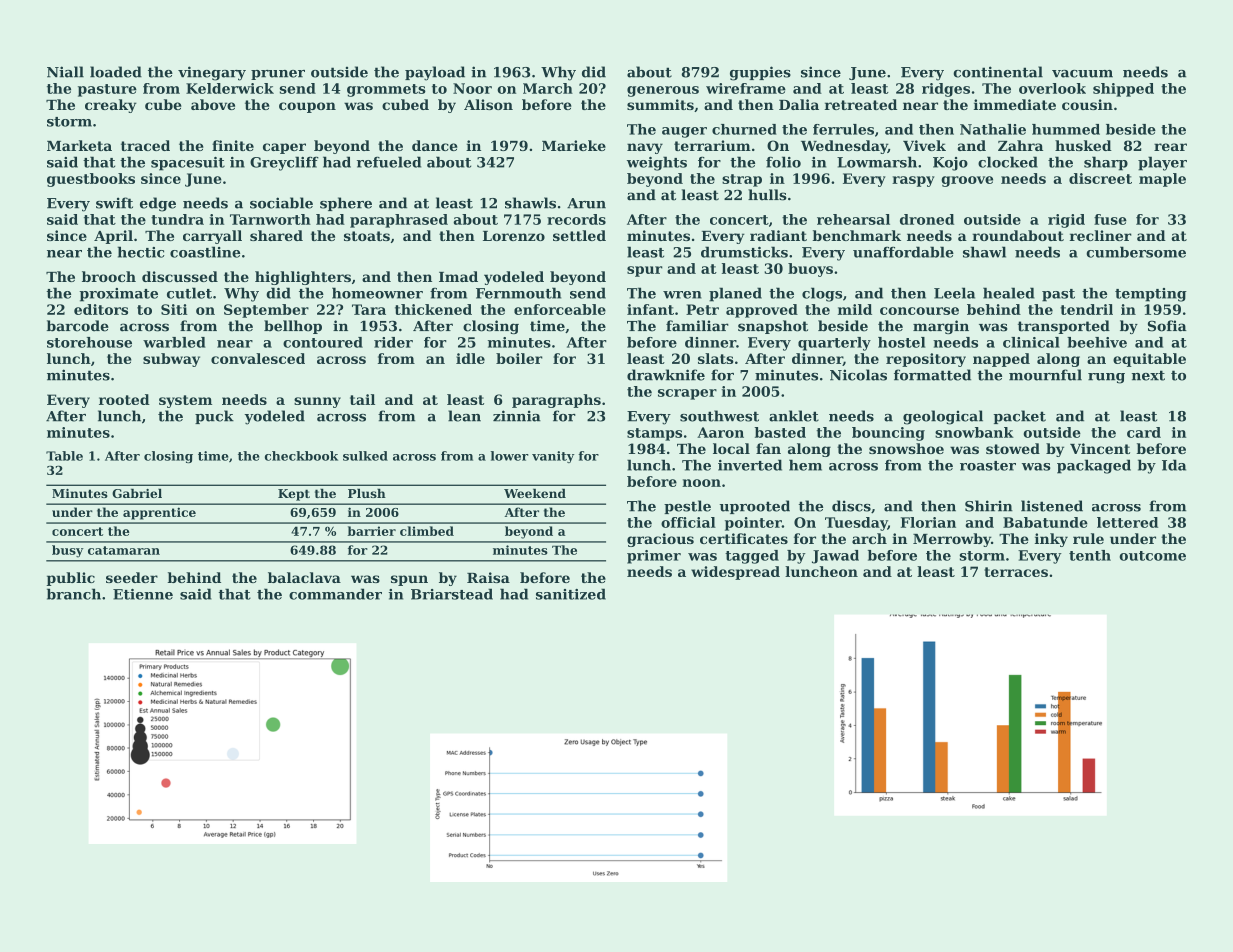  I want to click on concourse, so click(919, 311).
